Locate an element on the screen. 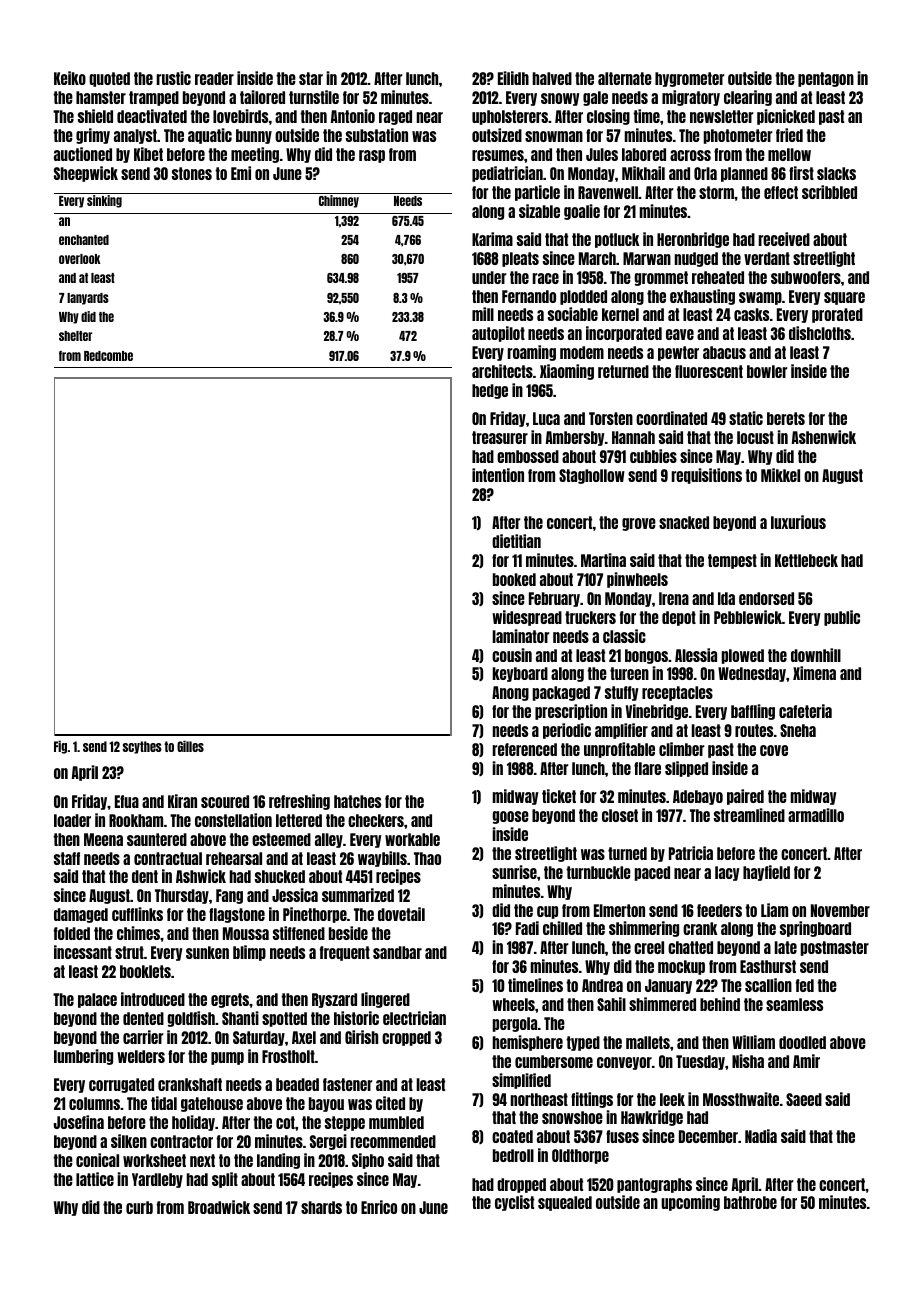 This screenshot has height=1308, width=924. outsized is located at coordinates (497, 135).
